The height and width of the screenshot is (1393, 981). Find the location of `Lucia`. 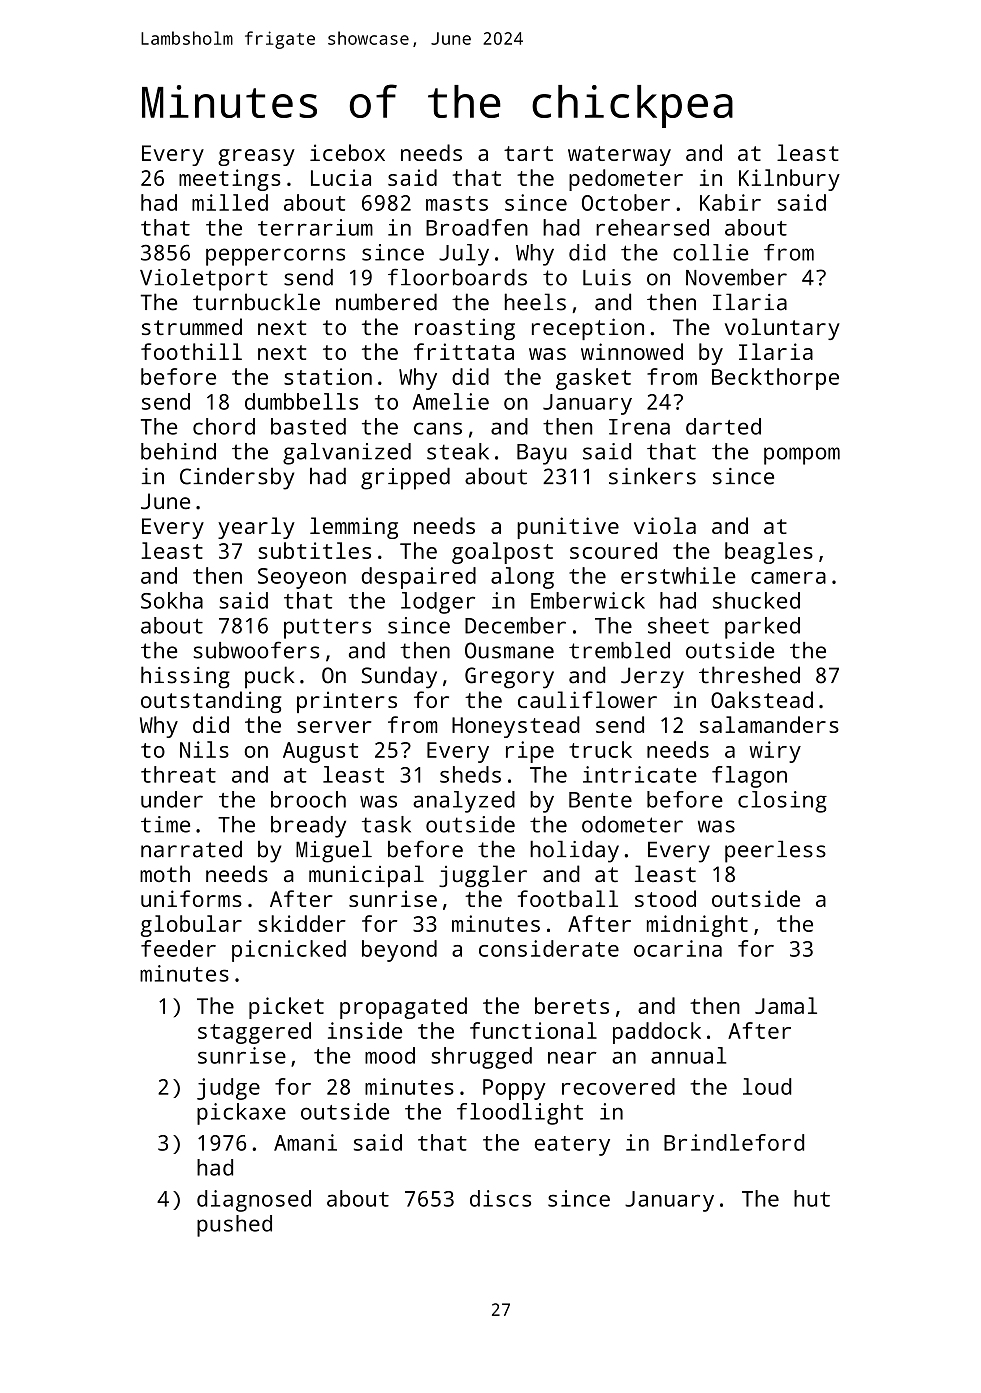

Lucia is located at coordinates (341, 177).
